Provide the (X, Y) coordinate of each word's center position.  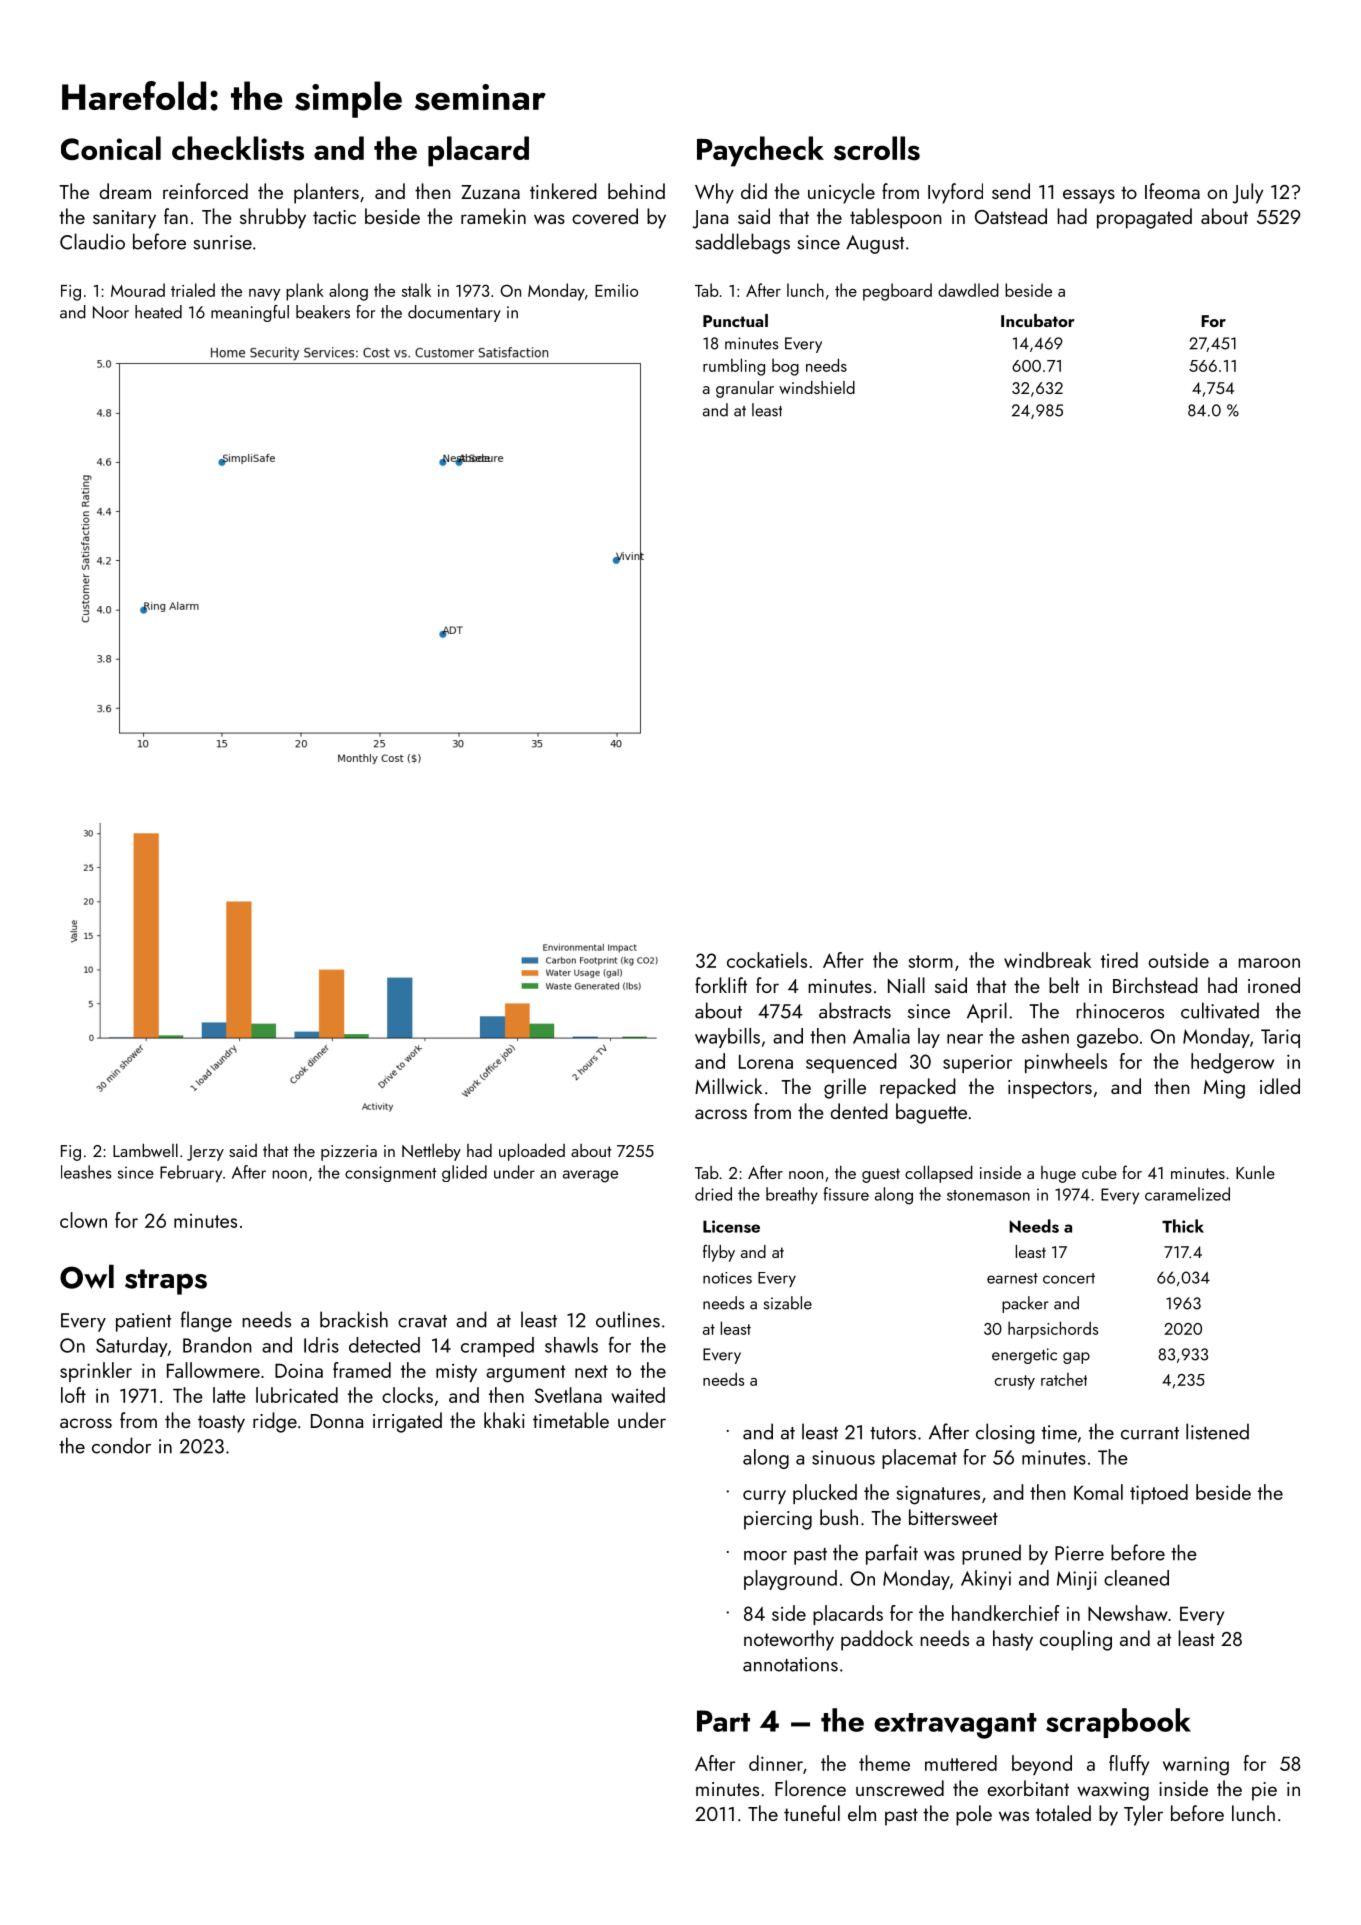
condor (121, 1445)
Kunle (1255, 1172)
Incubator (1038, 320)
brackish (354, 1319)
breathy (792, 1195)
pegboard (897, 292)
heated (158, 312)
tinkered (563, 191)
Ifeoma (1172, 191)
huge (1058, 1174)
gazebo (1107, 1038)
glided (464, 1173)
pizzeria (349, 1153)
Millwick (728, 1086)
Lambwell (145, 1150)
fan (176, 216)
